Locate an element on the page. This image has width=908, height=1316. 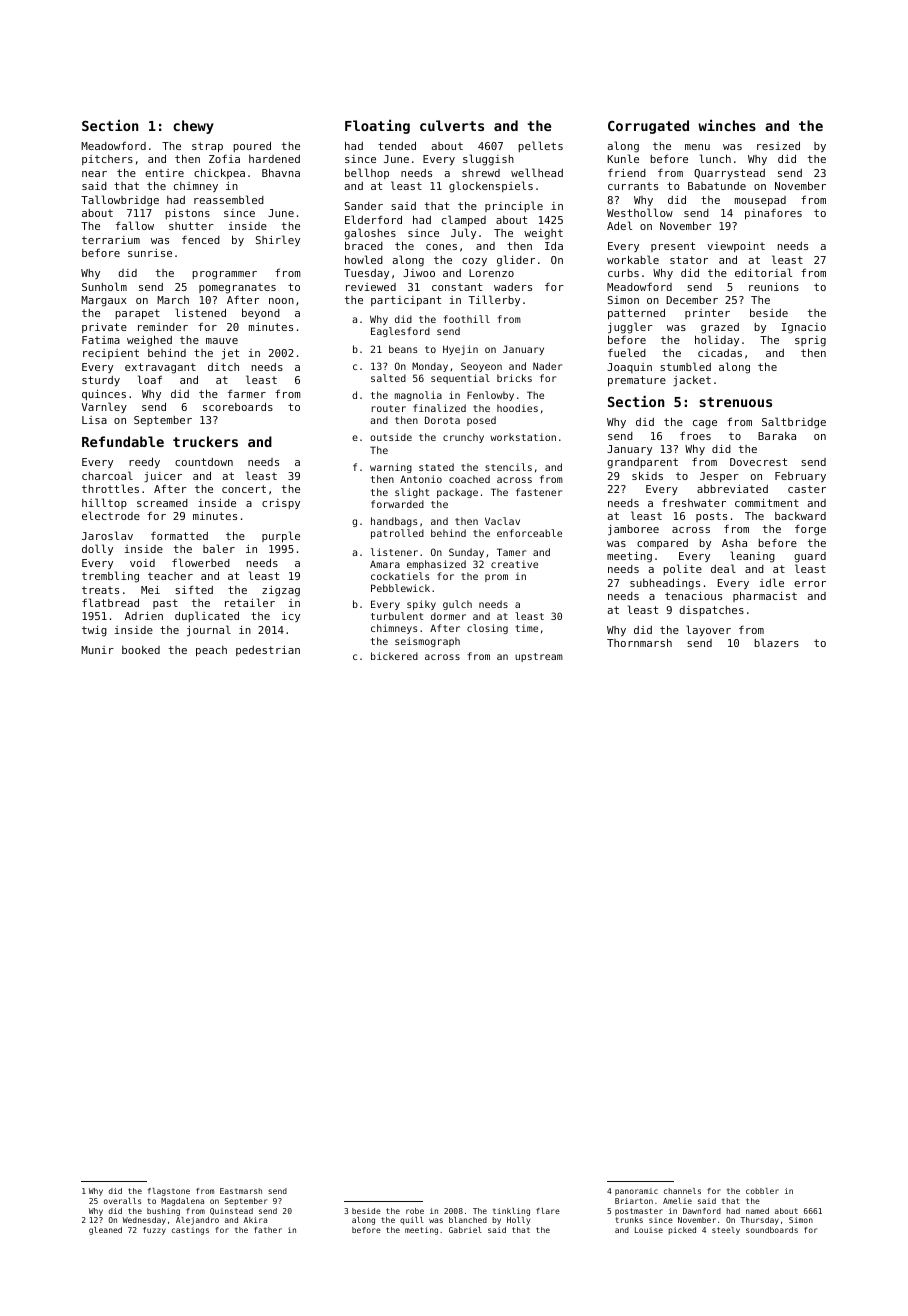
Eastmarsh is located at coordinates (241, 1191).
